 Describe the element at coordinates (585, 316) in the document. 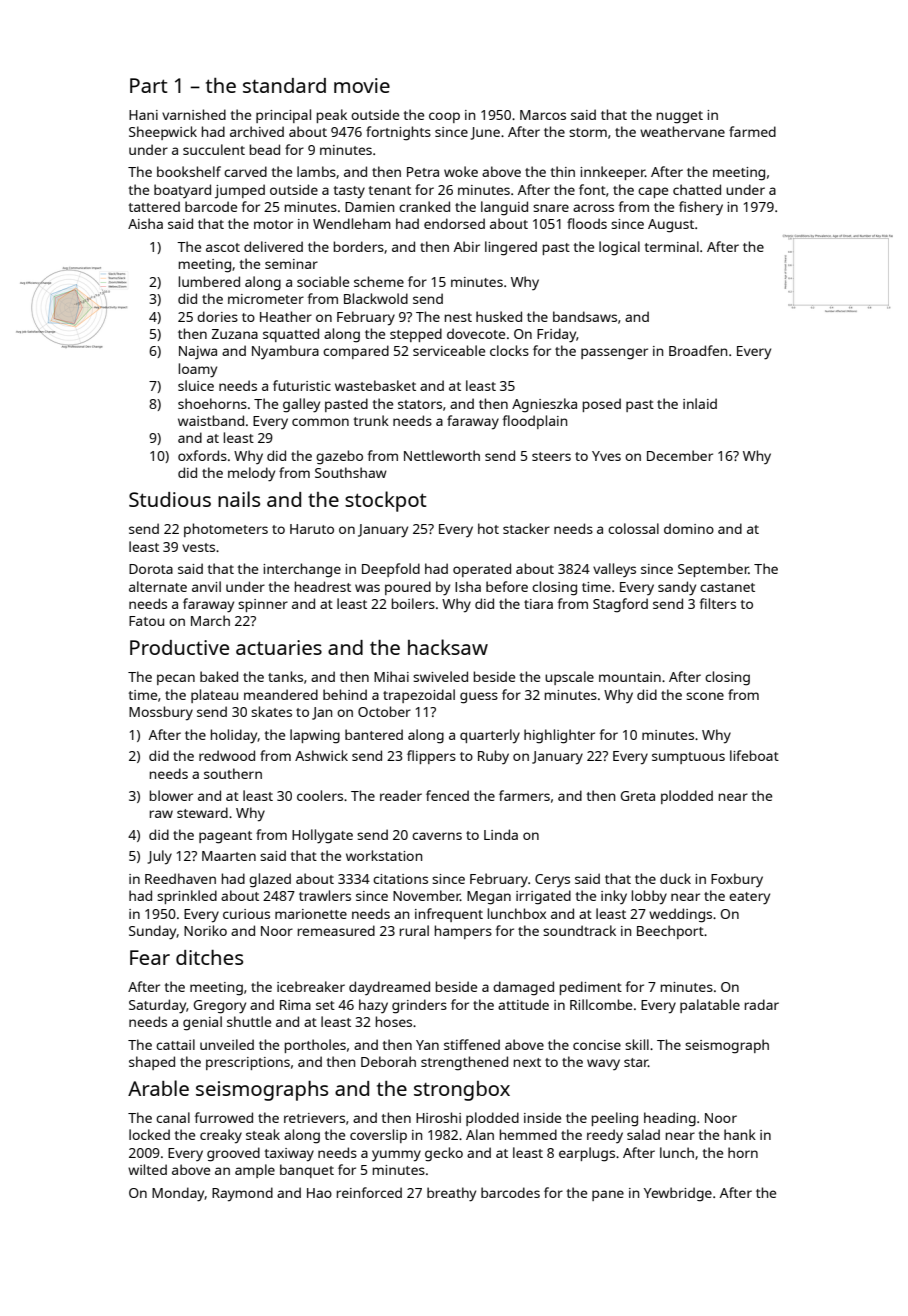

I see `bandsaws` at that location.
